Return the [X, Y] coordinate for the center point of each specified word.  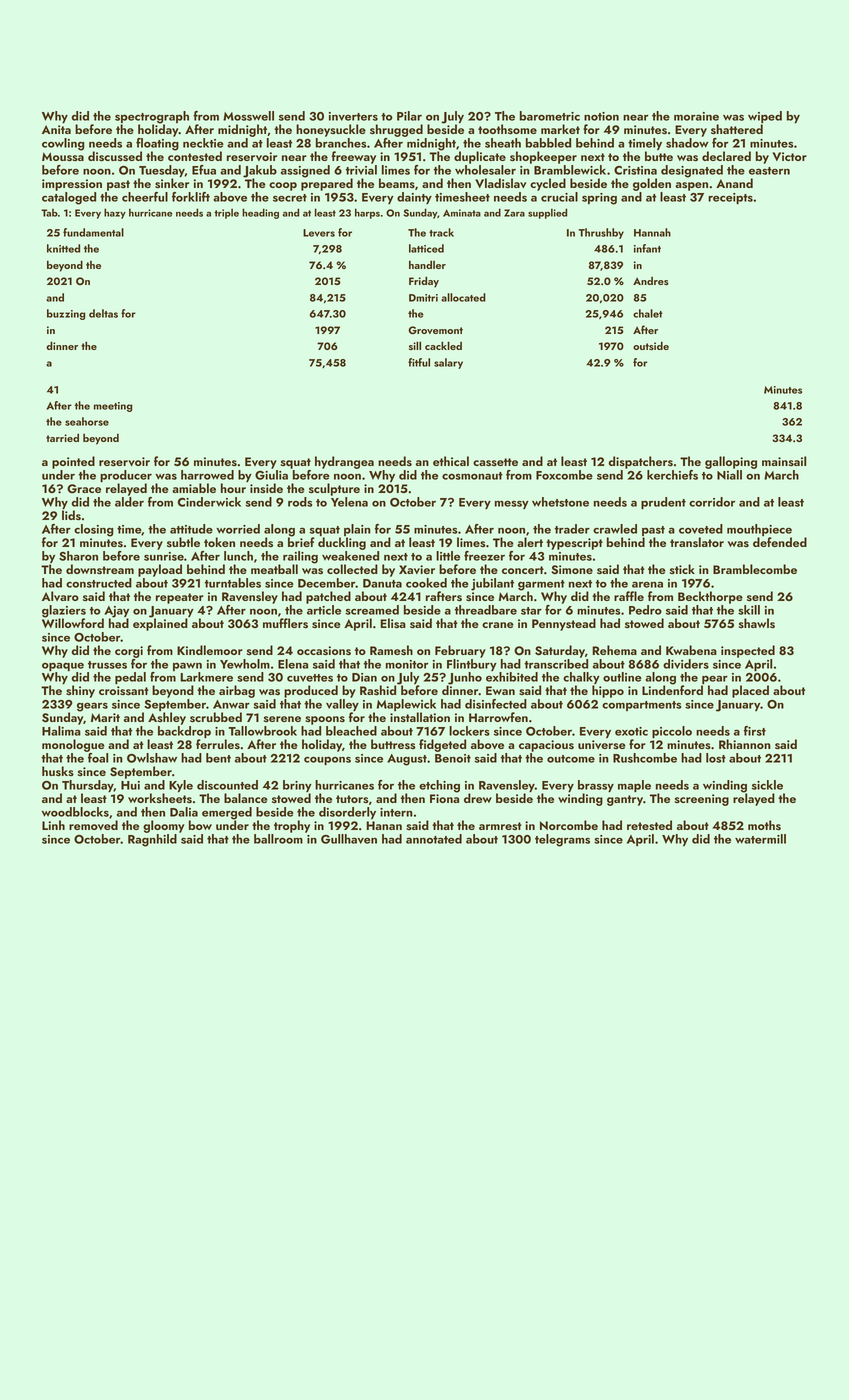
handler [427, 264]
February [460, 651]
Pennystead [564, 624]
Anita [56, 129]
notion [601, 116]
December [327, 583]
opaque [63, 666]
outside [651, 346]
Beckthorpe [710, 597]
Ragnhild [152, 840]
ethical [451, 461]
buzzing [66, 314]
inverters [353, 116]
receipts [730, 198]
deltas [103, 313]
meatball [274, 569]
